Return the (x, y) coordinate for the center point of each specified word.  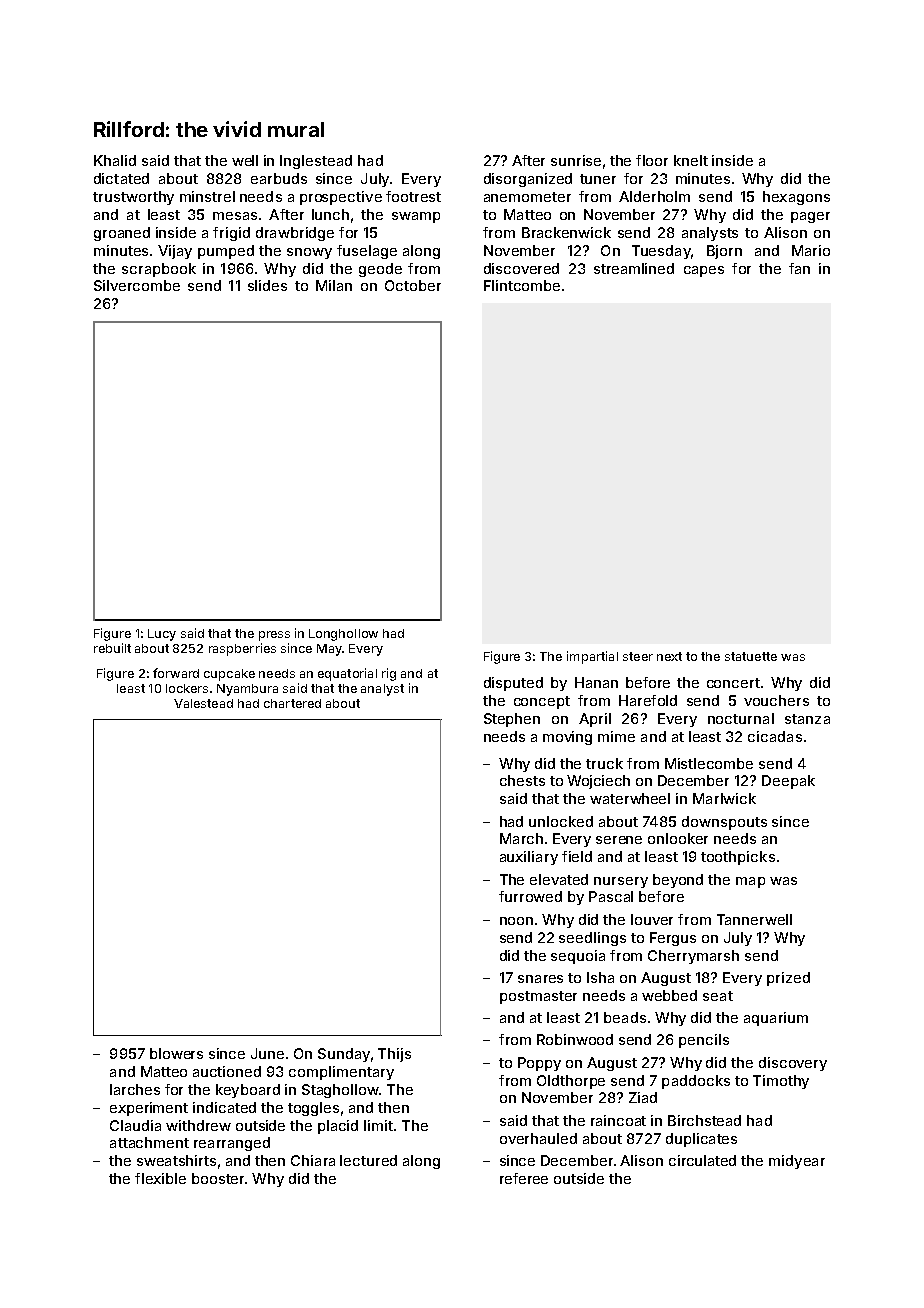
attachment (149, 1142)
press (274, 636)
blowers (176, 1053)
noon (516, 921)
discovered (521, 268)
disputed (513, 684)
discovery (793, 1064)
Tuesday (661, 252)
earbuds (279, 178)
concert (733, 683)
